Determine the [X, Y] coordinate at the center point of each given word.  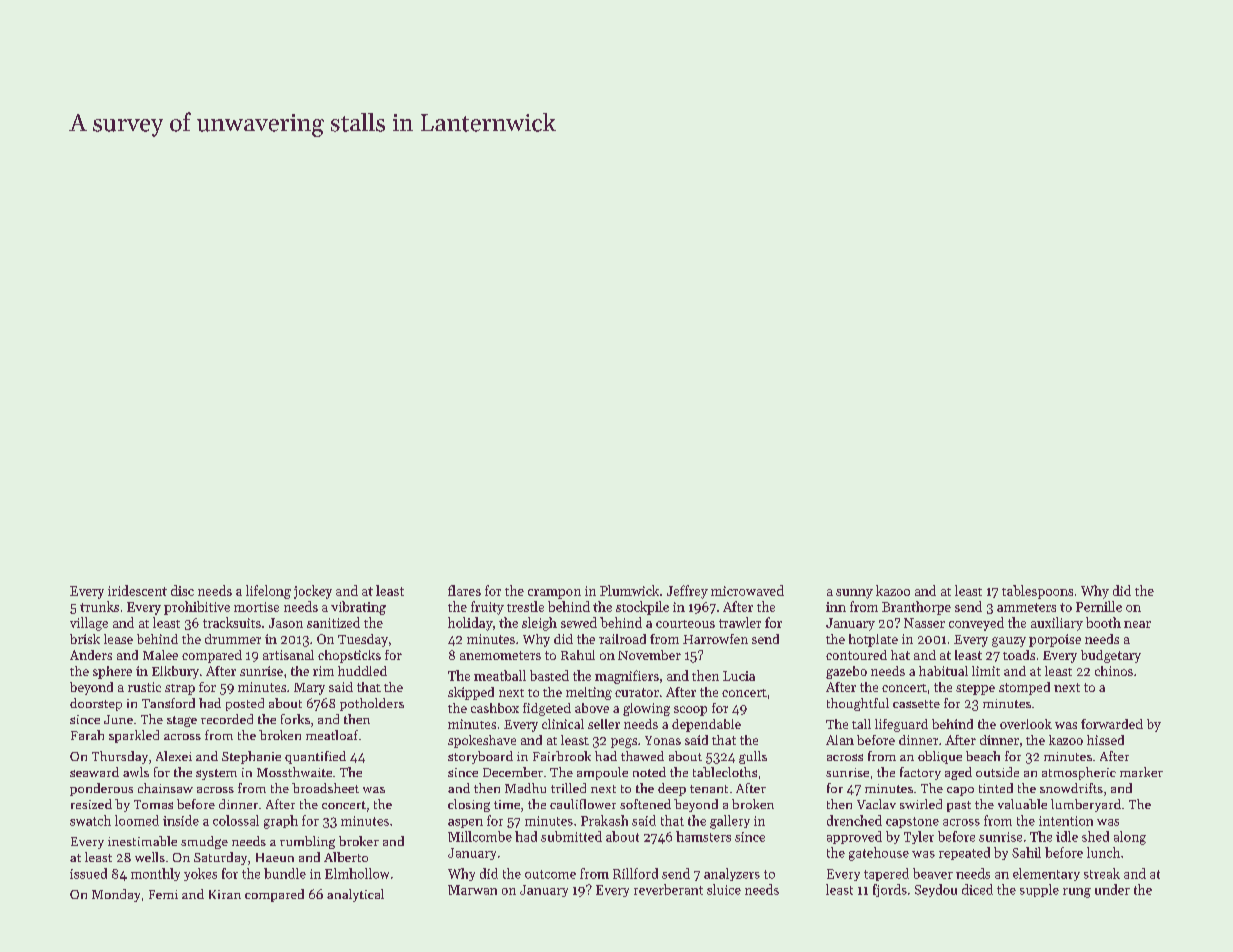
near [1137, 624]
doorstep [96, 704]
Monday [116, 895]
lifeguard [901, 725]
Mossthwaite [294, 772]
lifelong [268, 592]
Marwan [472, 890]
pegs [624, 743]
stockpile [642, 608]
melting [589, 693]
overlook [1026, 724]
